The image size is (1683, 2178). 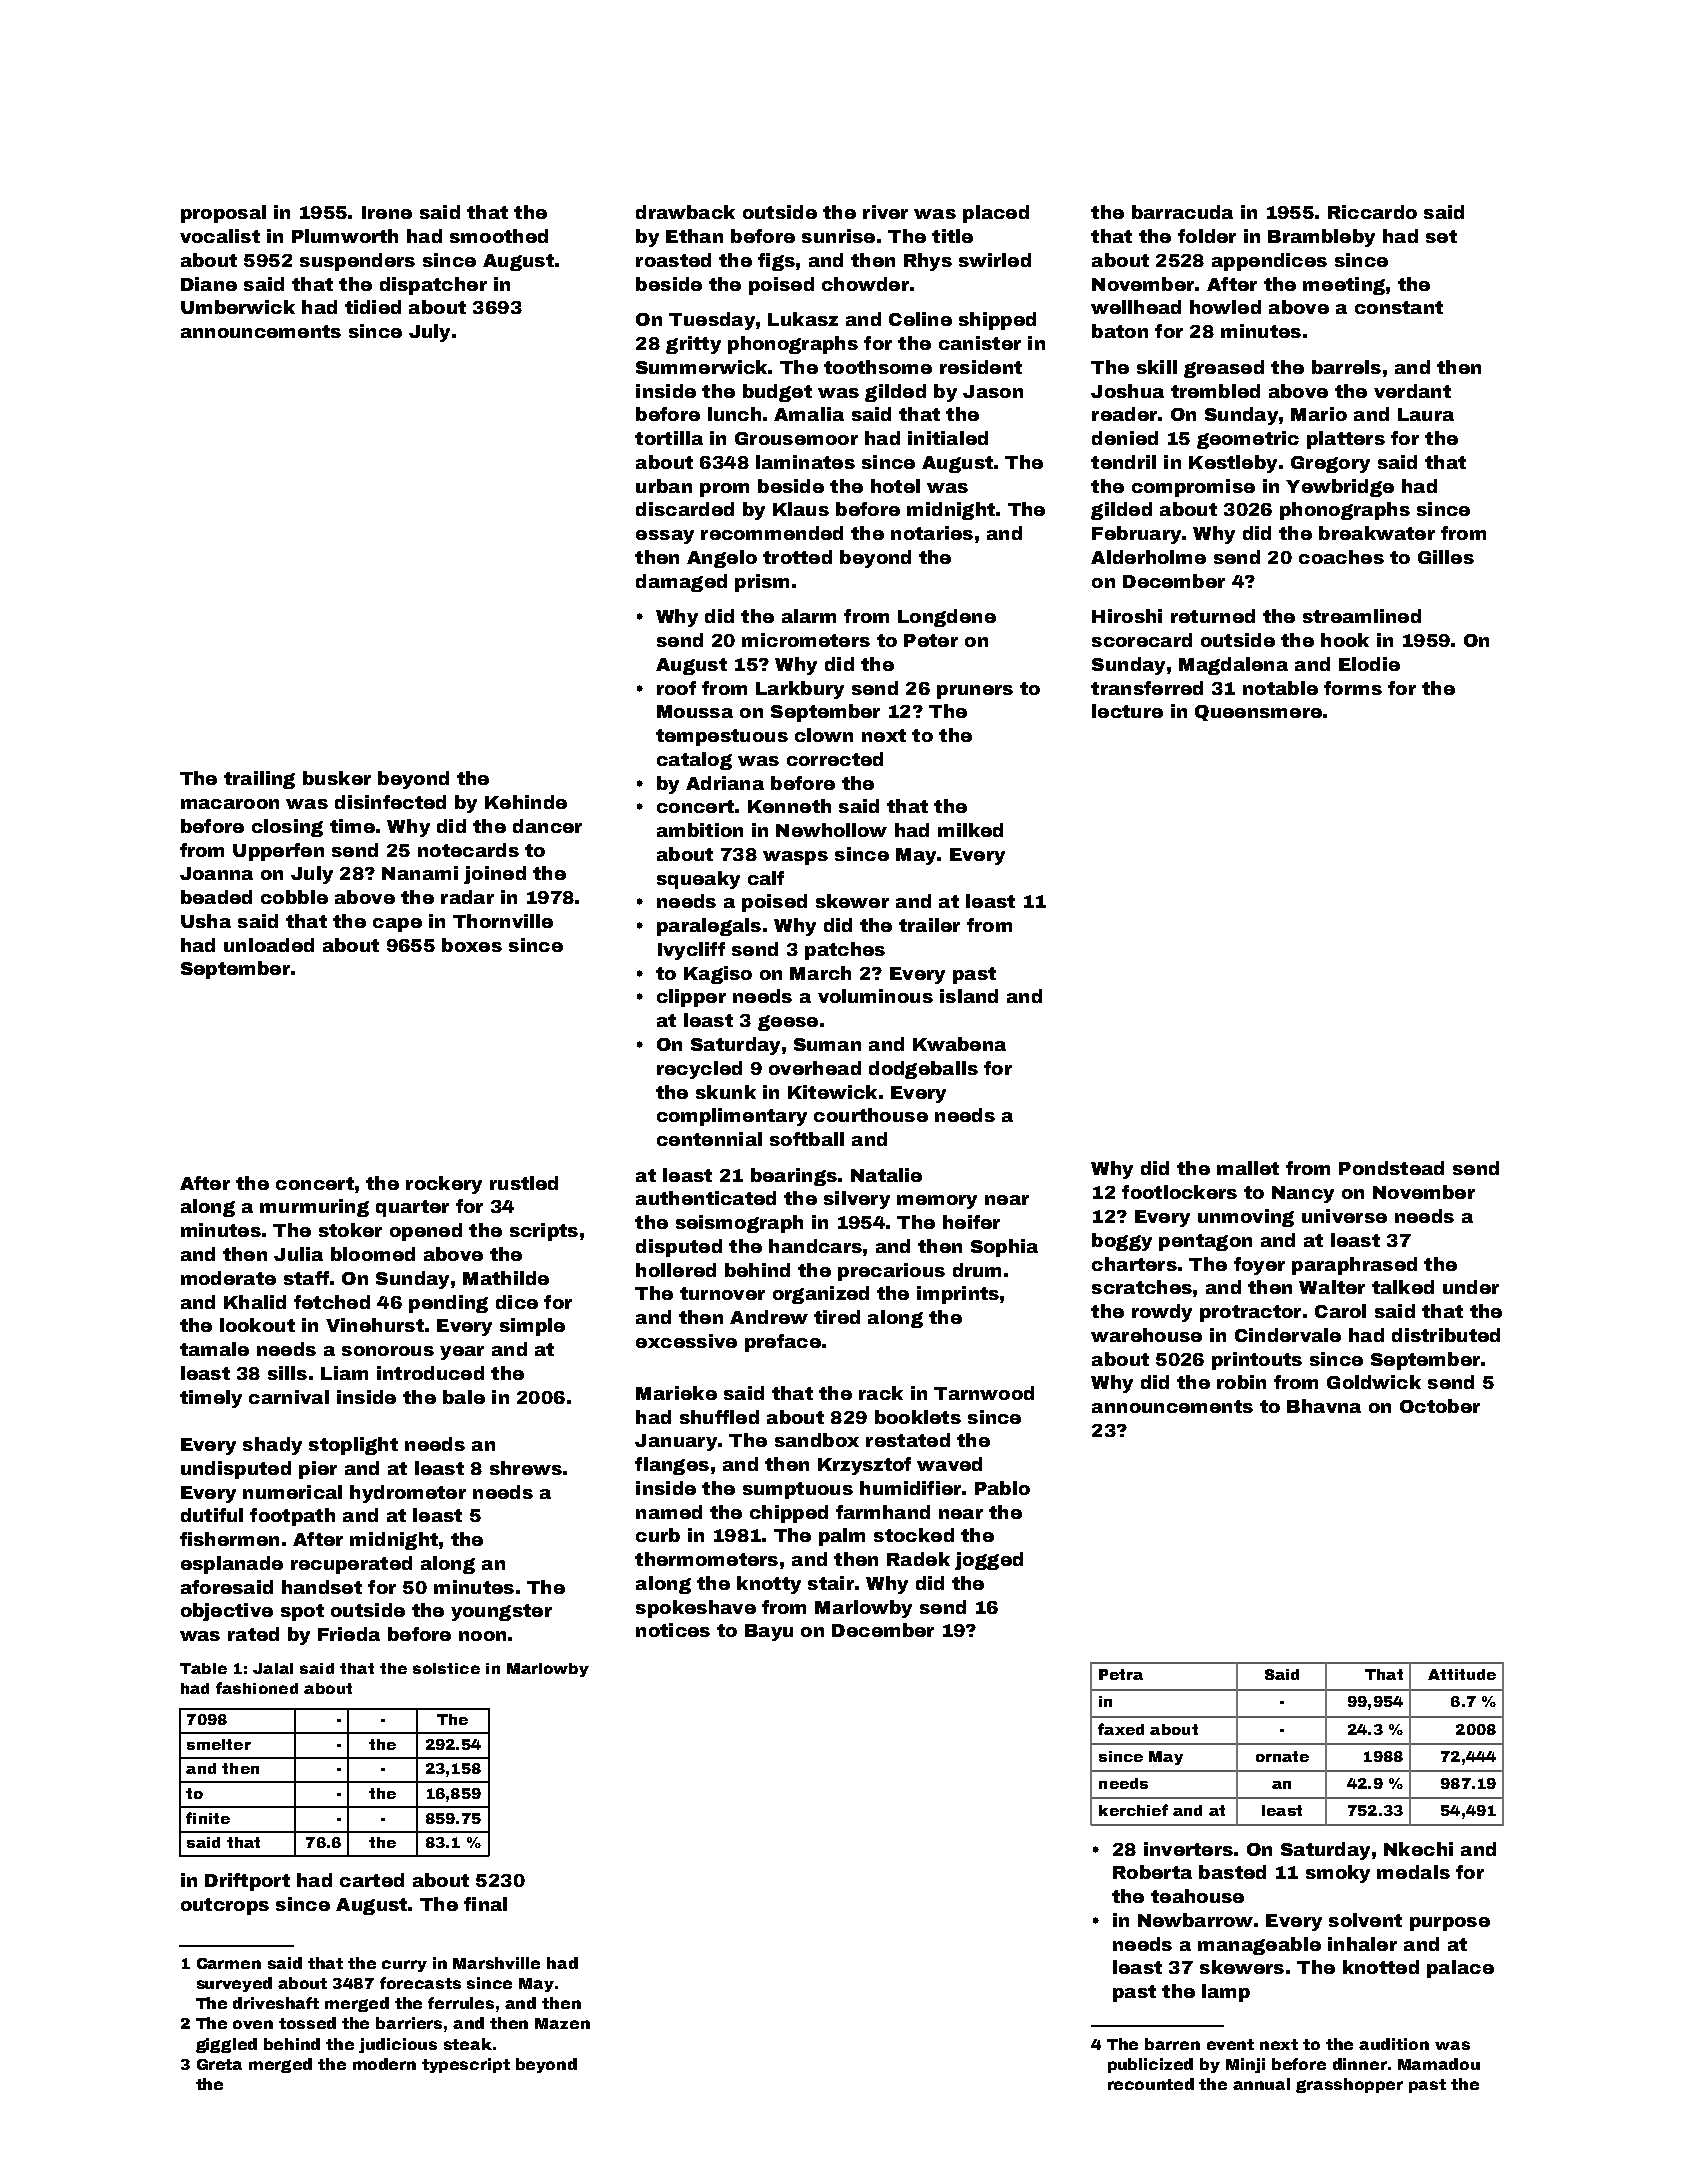 What do you see at coordinates (220, 236) in the document?
I see `vocalist` at bounding box center [220, 236].
